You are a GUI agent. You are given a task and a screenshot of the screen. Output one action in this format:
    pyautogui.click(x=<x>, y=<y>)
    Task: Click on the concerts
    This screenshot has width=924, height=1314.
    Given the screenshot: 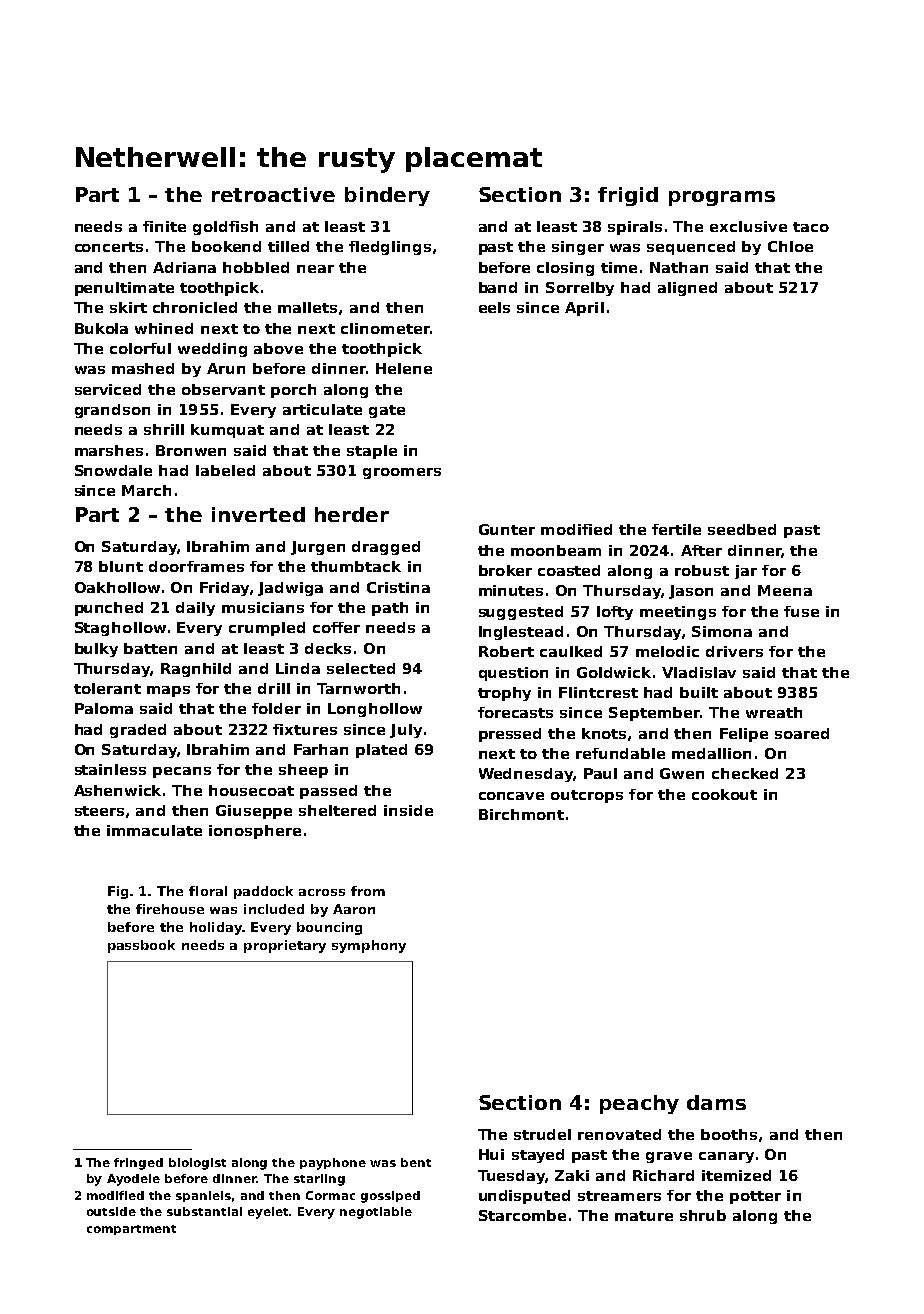 What is the action you would take?
    pyautogui.click(x=109, y=247)
